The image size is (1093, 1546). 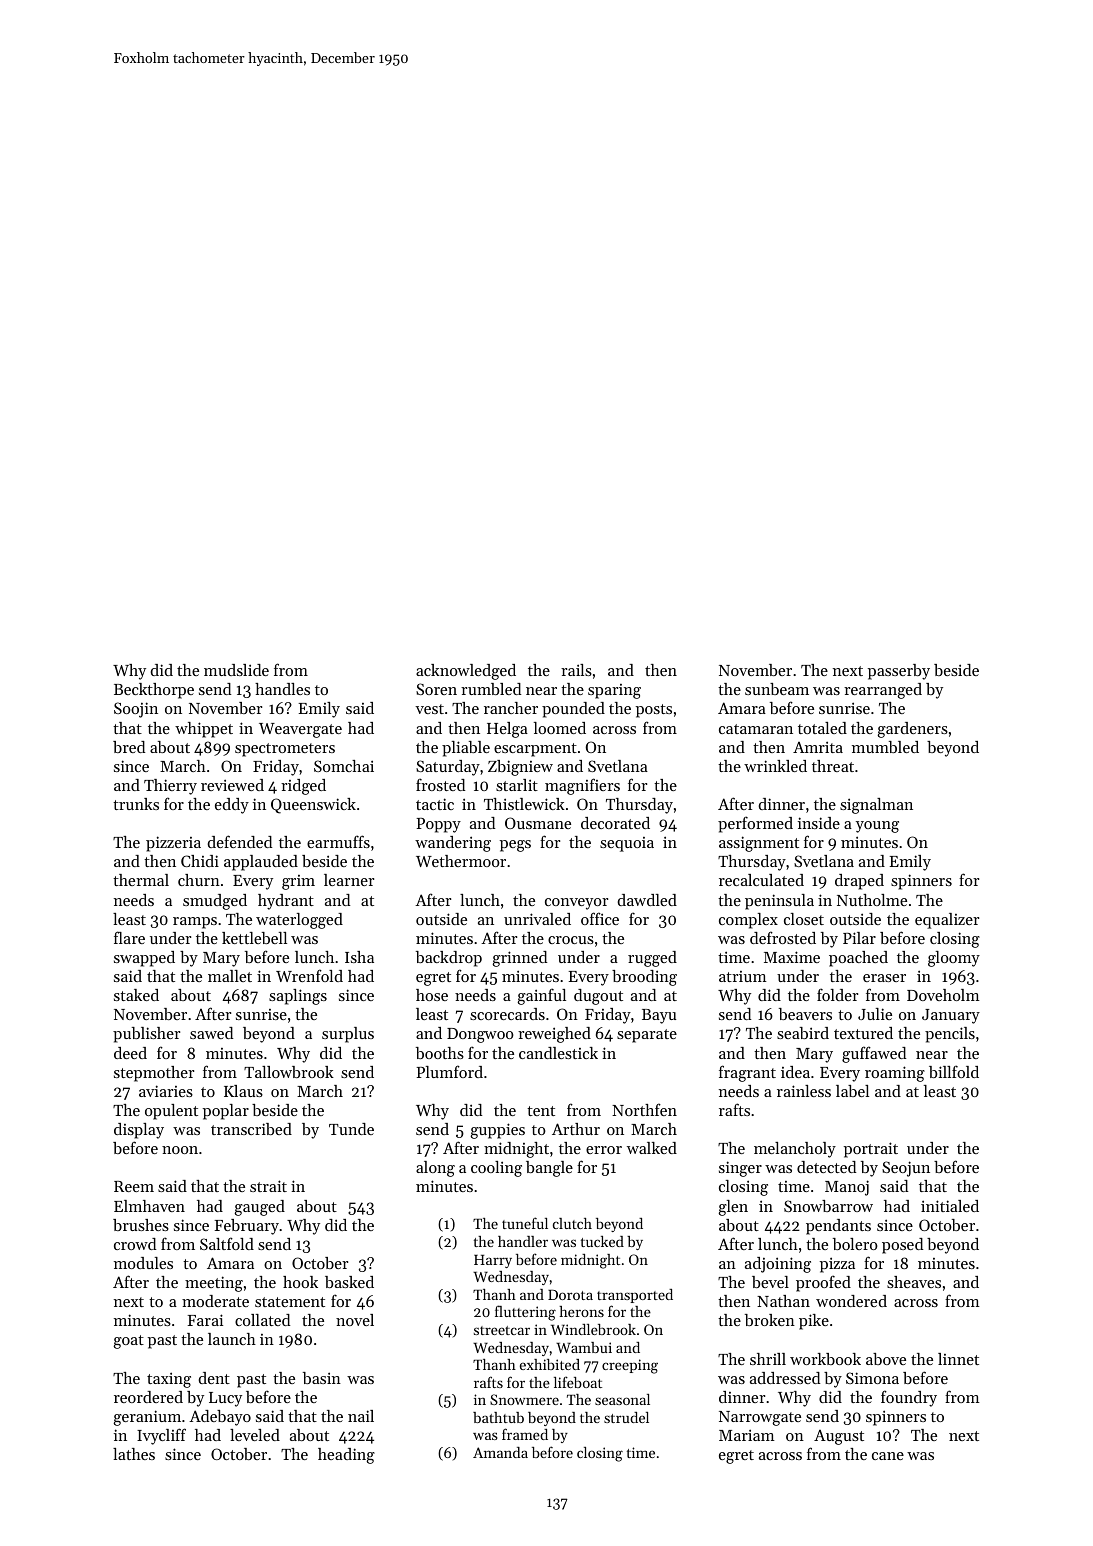 What do you see at coordinates (211, 1033) in the screenshot?
I see `sawed` at bounding box center [211, 1033].
